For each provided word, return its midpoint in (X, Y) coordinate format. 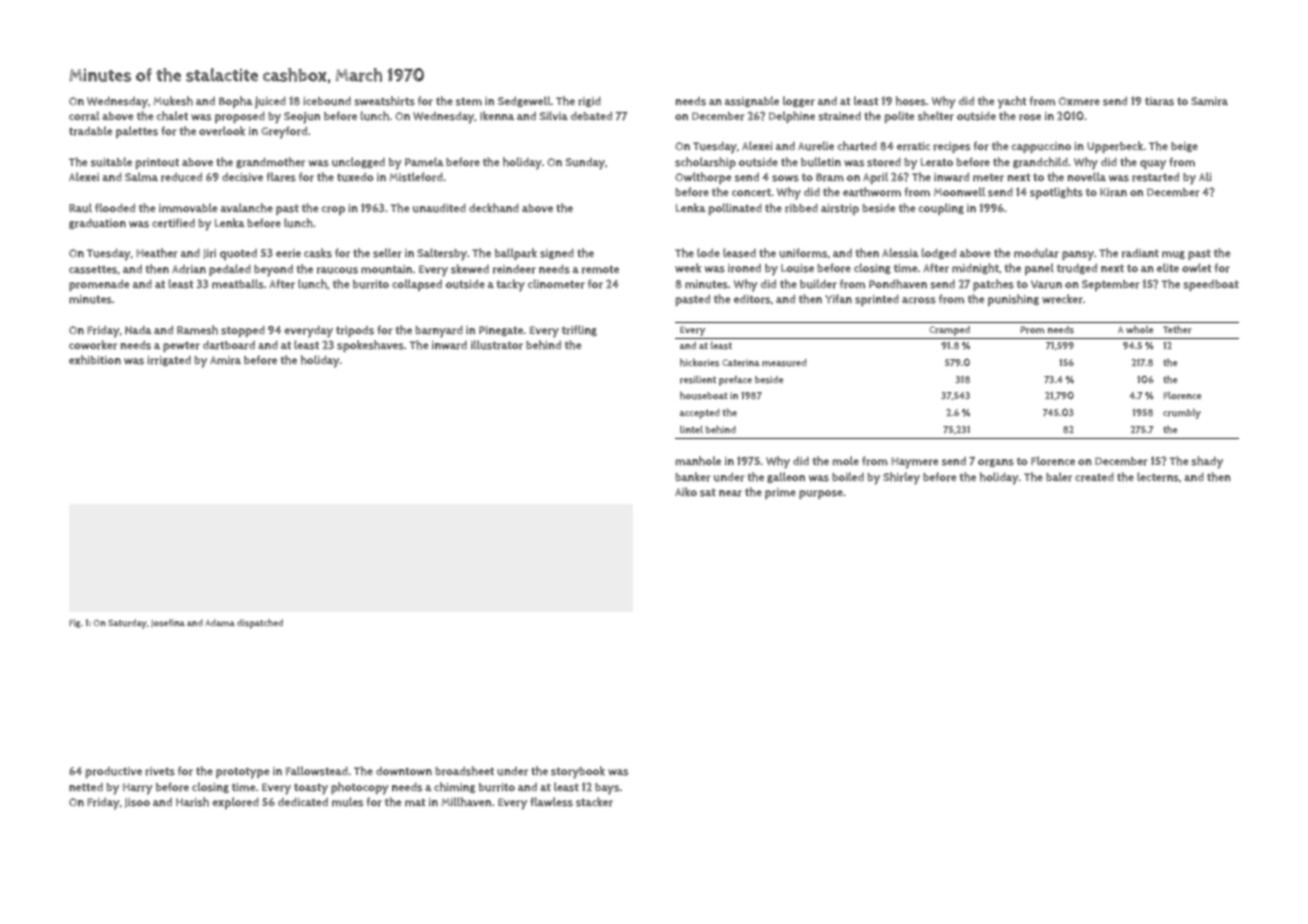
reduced (181, 177)
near (730, 493)
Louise (797, 268)
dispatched (260, 624)
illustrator (497, 345)
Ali (1205, 176)
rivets (160, 771)
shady (1207, 462)
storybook (578, 772)
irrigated (169, 361)
